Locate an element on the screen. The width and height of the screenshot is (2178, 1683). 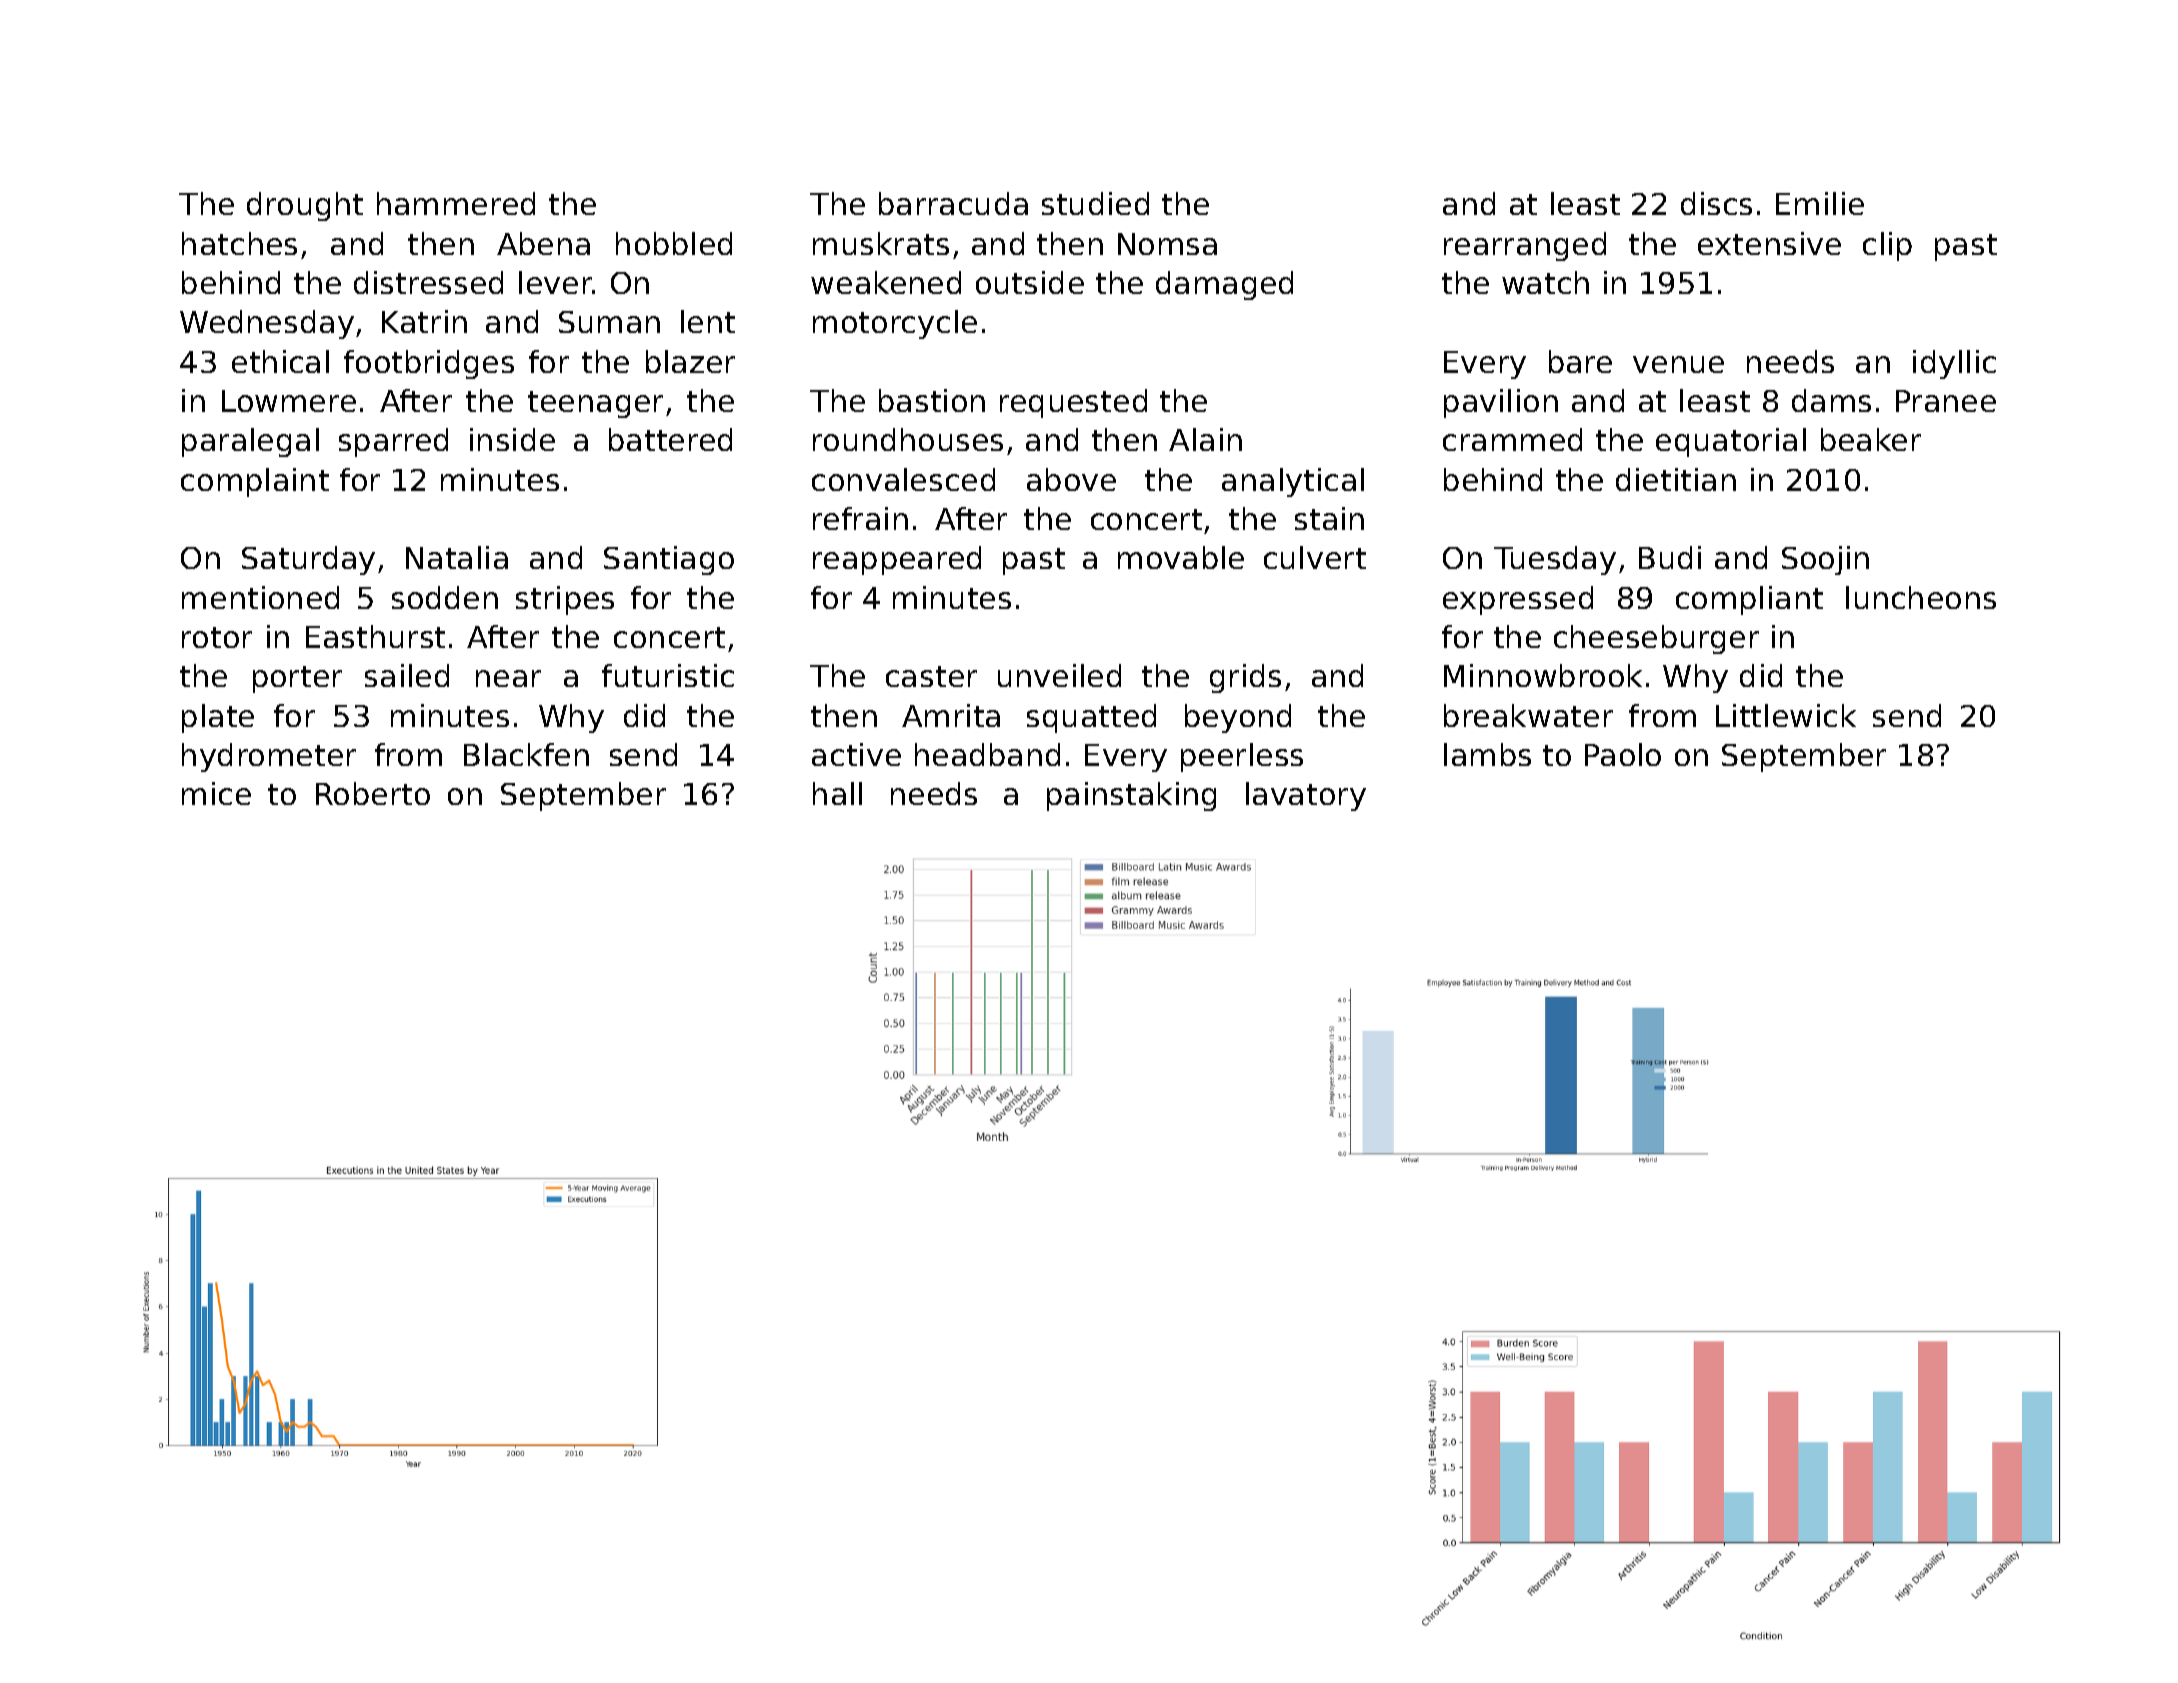
dams is located at coordinates (1831, 400).
